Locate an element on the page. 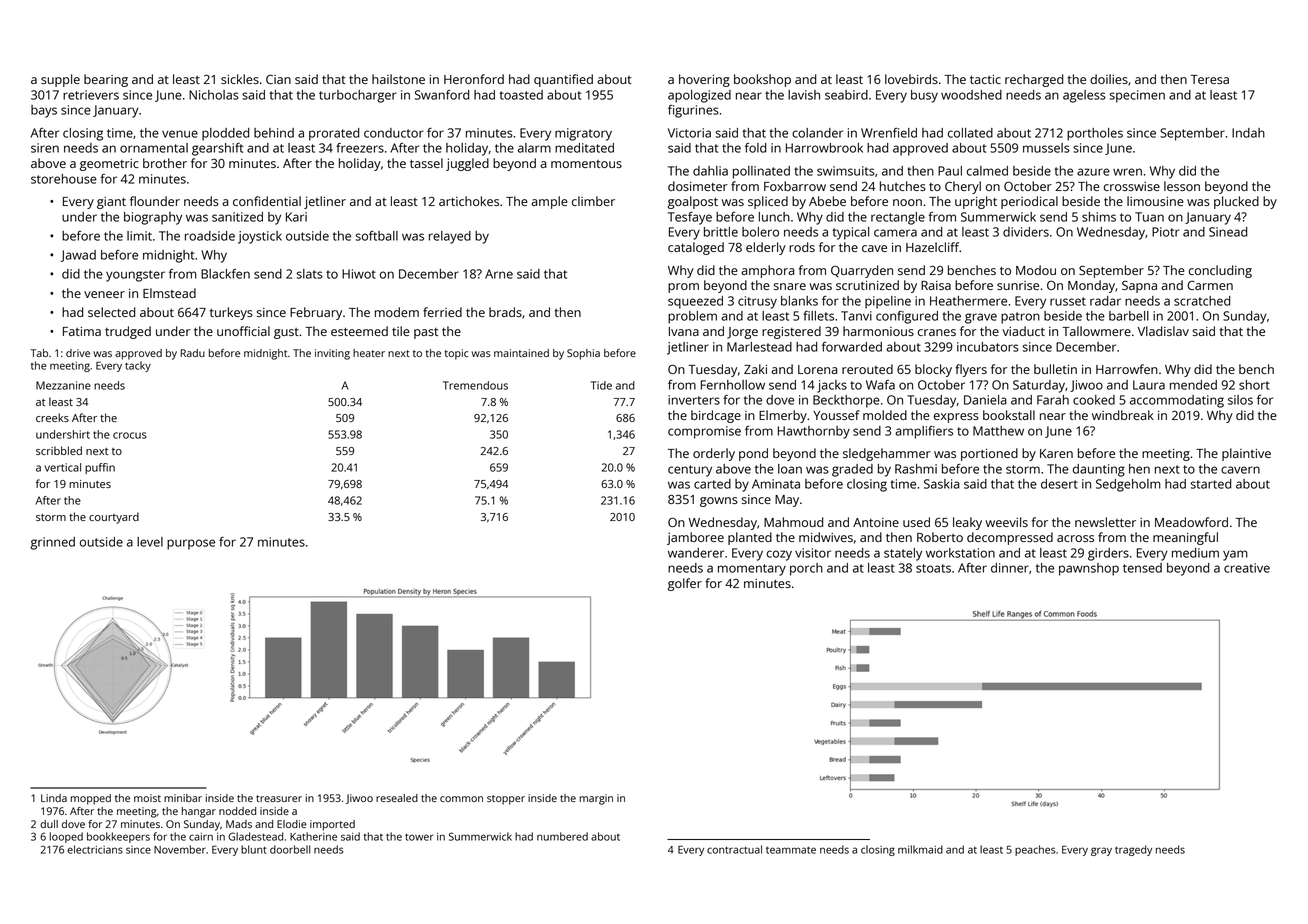 Image resolution: width=1308 pixels, height=924 pixels. Linda is located at coordinates (54, 798).
